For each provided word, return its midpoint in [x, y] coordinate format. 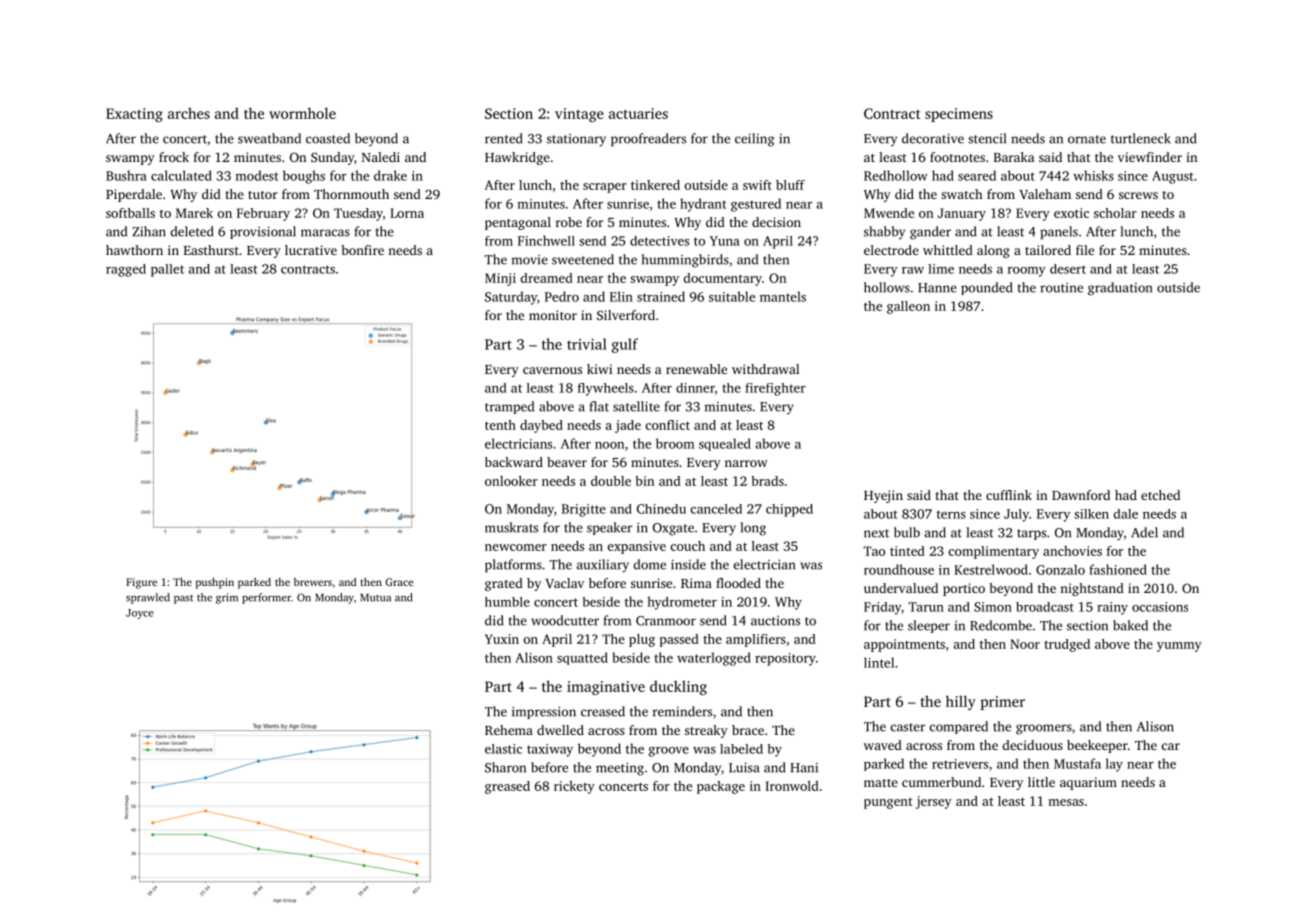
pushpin [215, 583]
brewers [313, 582]
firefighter [775, 389]
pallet [167, 270]
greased [507, 787]
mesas [1066, 802]
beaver [567, 462]
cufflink [1009, 495]
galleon [908, 307]
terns [951, 514]
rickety [574, 787]
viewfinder [1150, 157]
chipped [789, 510]
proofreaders [648, 139]
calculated [181, 175]
